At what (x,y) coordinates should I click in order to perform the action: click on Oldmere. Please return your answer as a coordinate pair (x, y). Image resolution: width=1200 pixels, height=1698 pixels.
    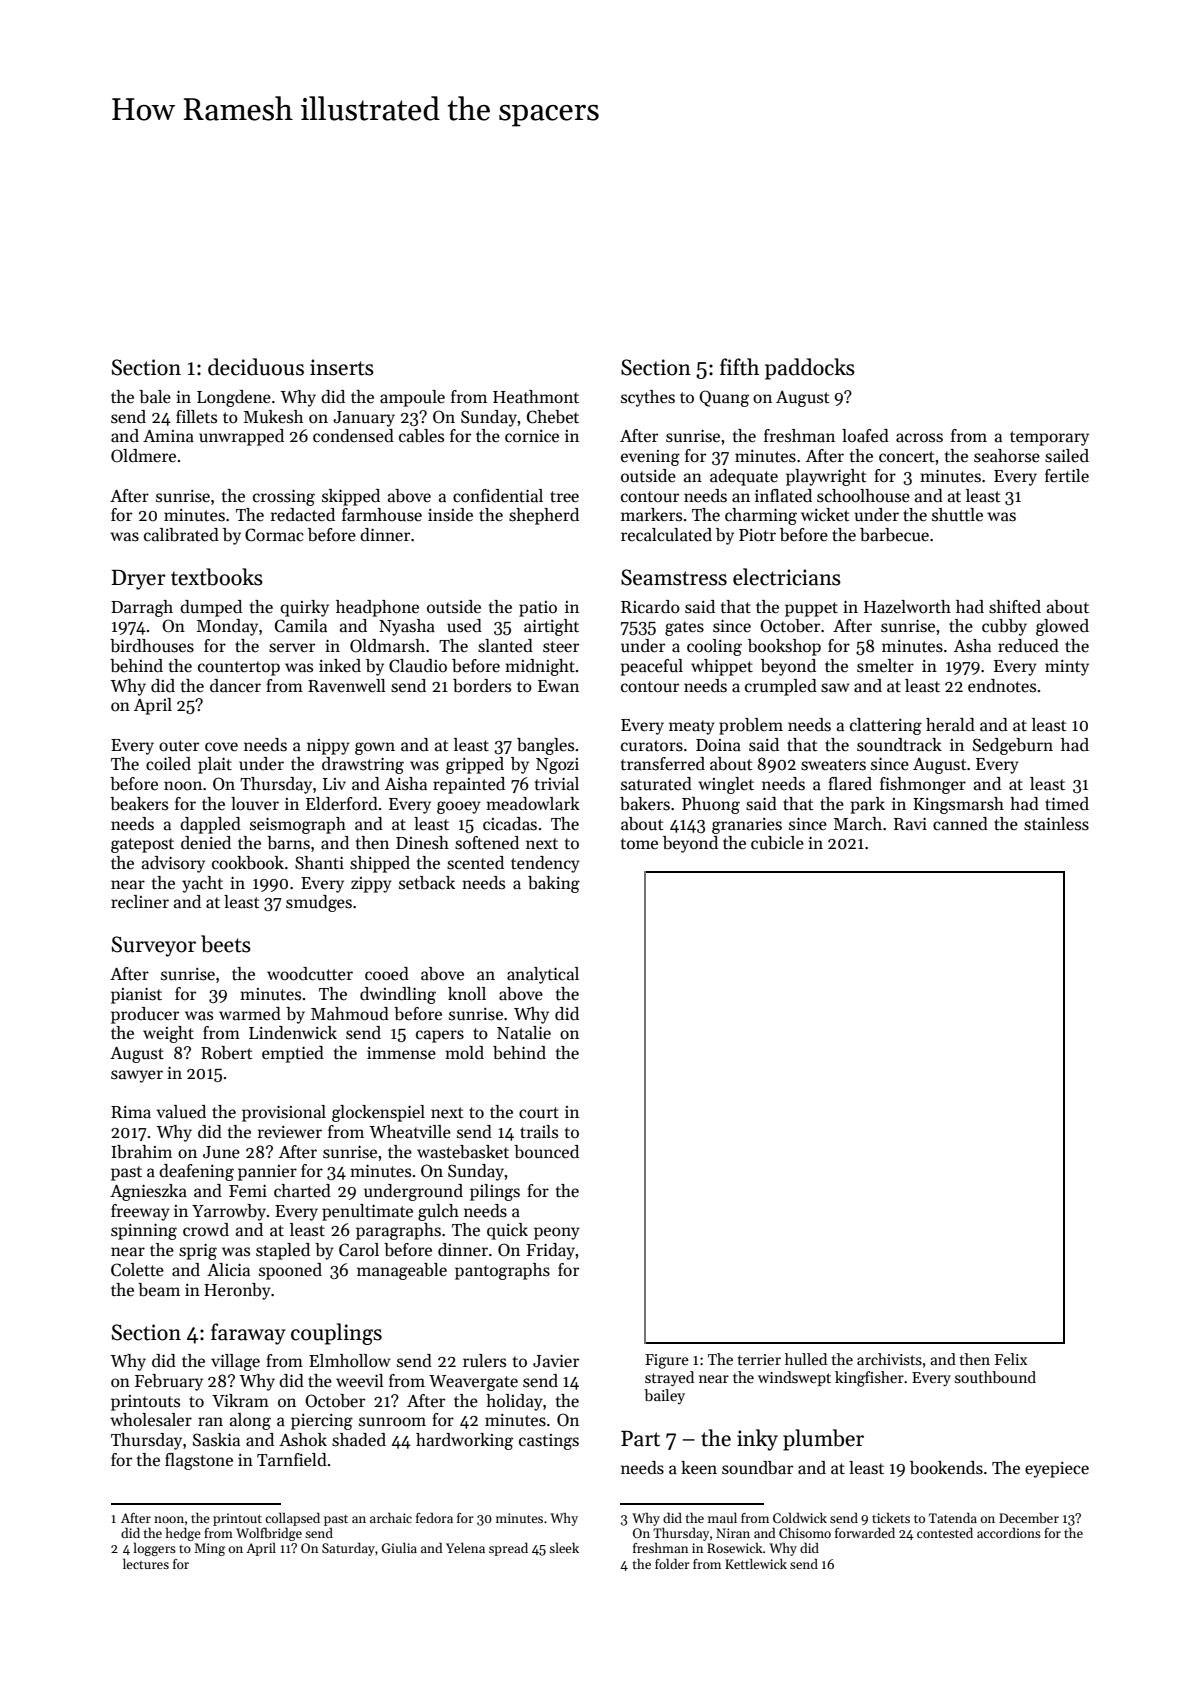
    Looking at the image, I should click on (143, 456).
